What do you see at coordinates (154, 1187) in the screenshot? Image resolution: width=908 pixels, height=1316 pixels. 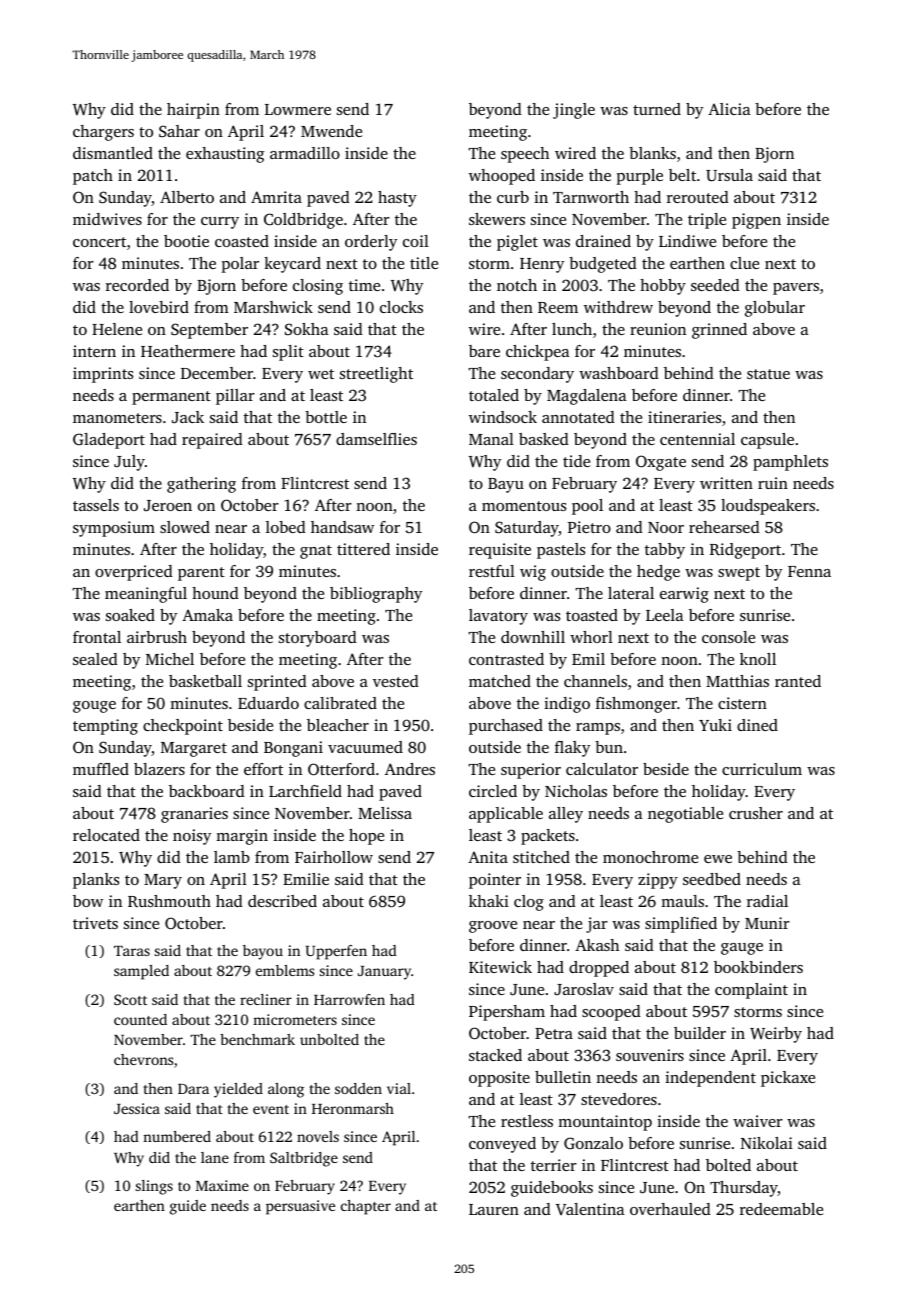 I see `slings` at bounding box center [154, 1187].
